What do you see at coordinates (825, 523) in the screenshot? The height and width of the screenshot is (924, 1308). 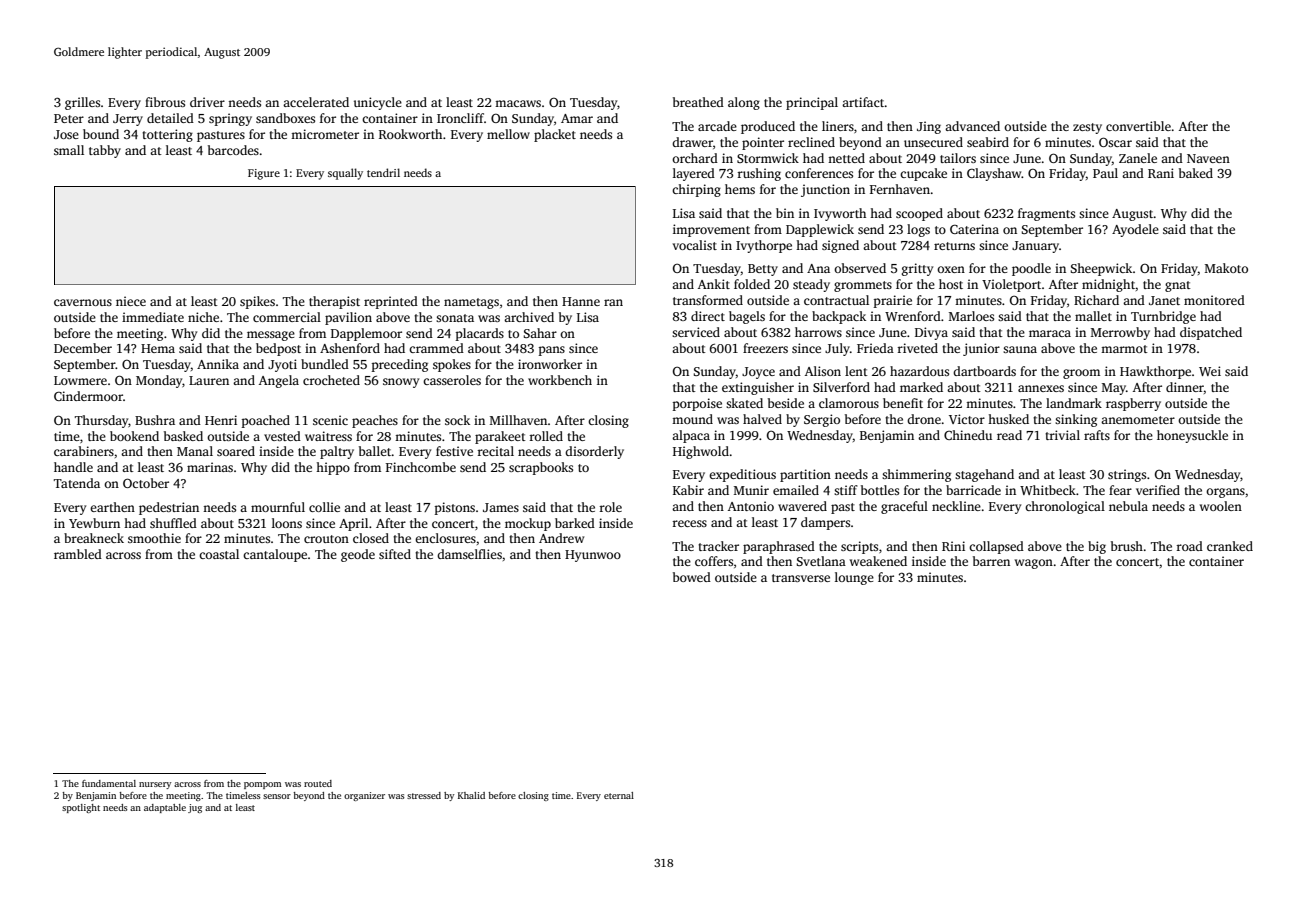 I see `dampers` at bounding box center [825, 523].
